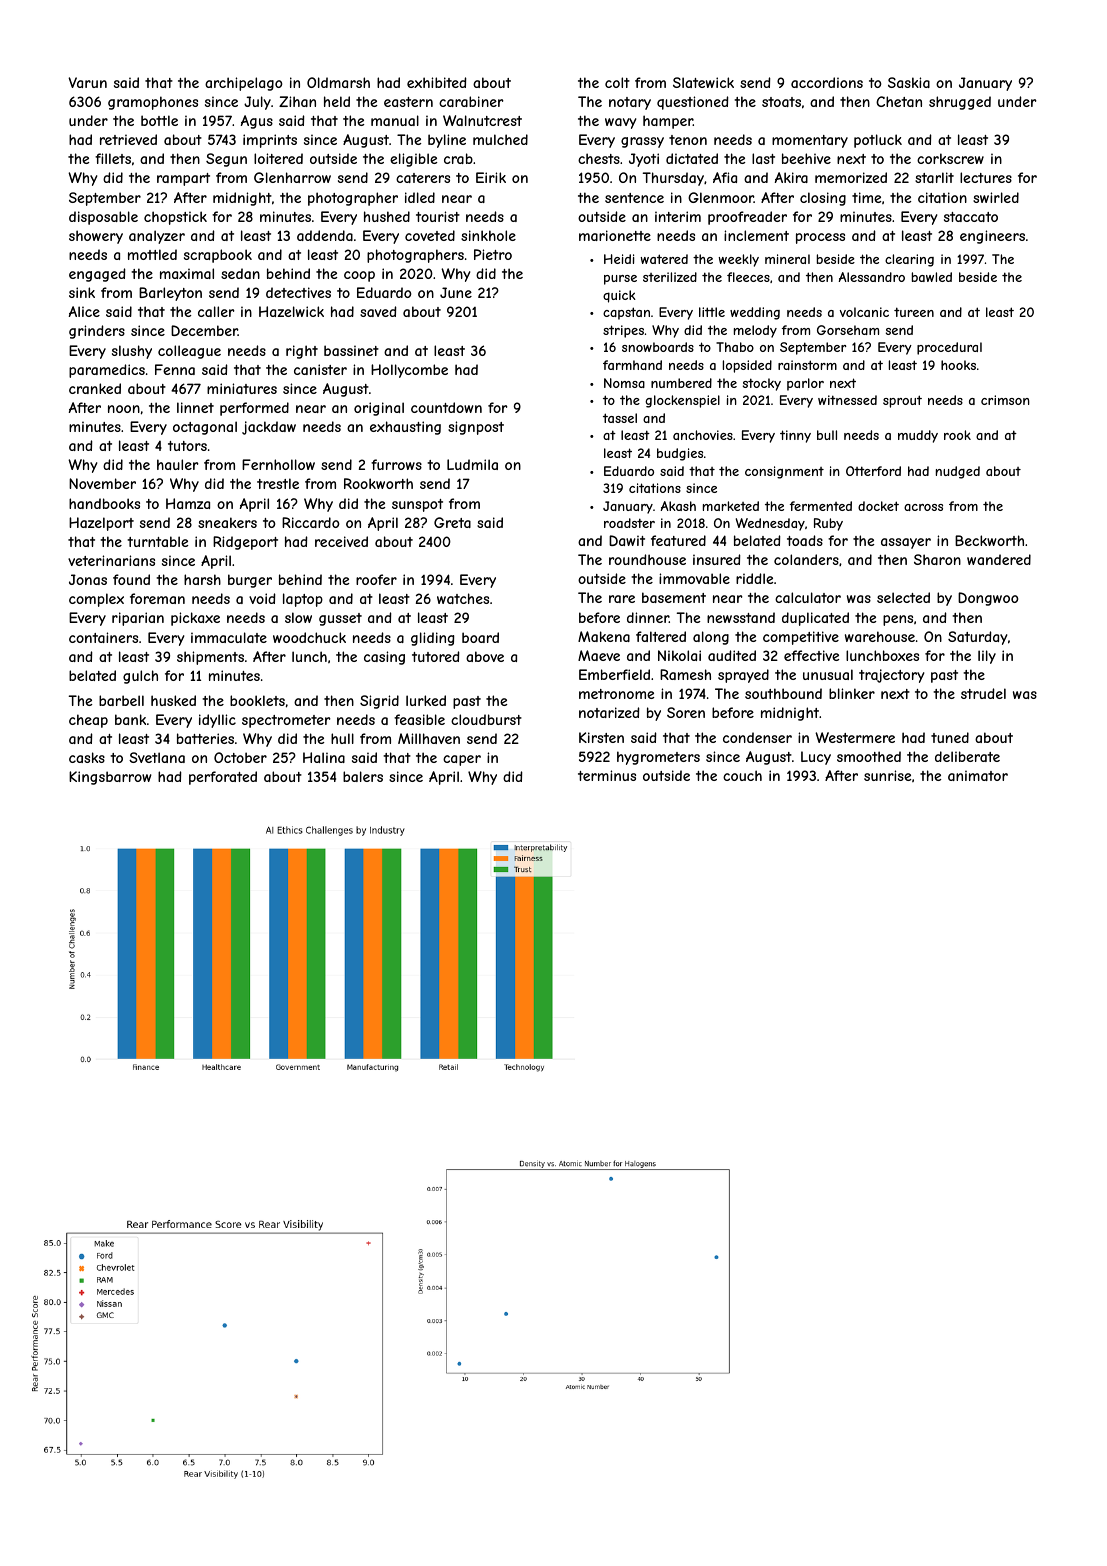 The height and width of the document is (1566, 1107). Describe the element at coordinates (703, 82) in the document. I see `Slatewick` at that location.
